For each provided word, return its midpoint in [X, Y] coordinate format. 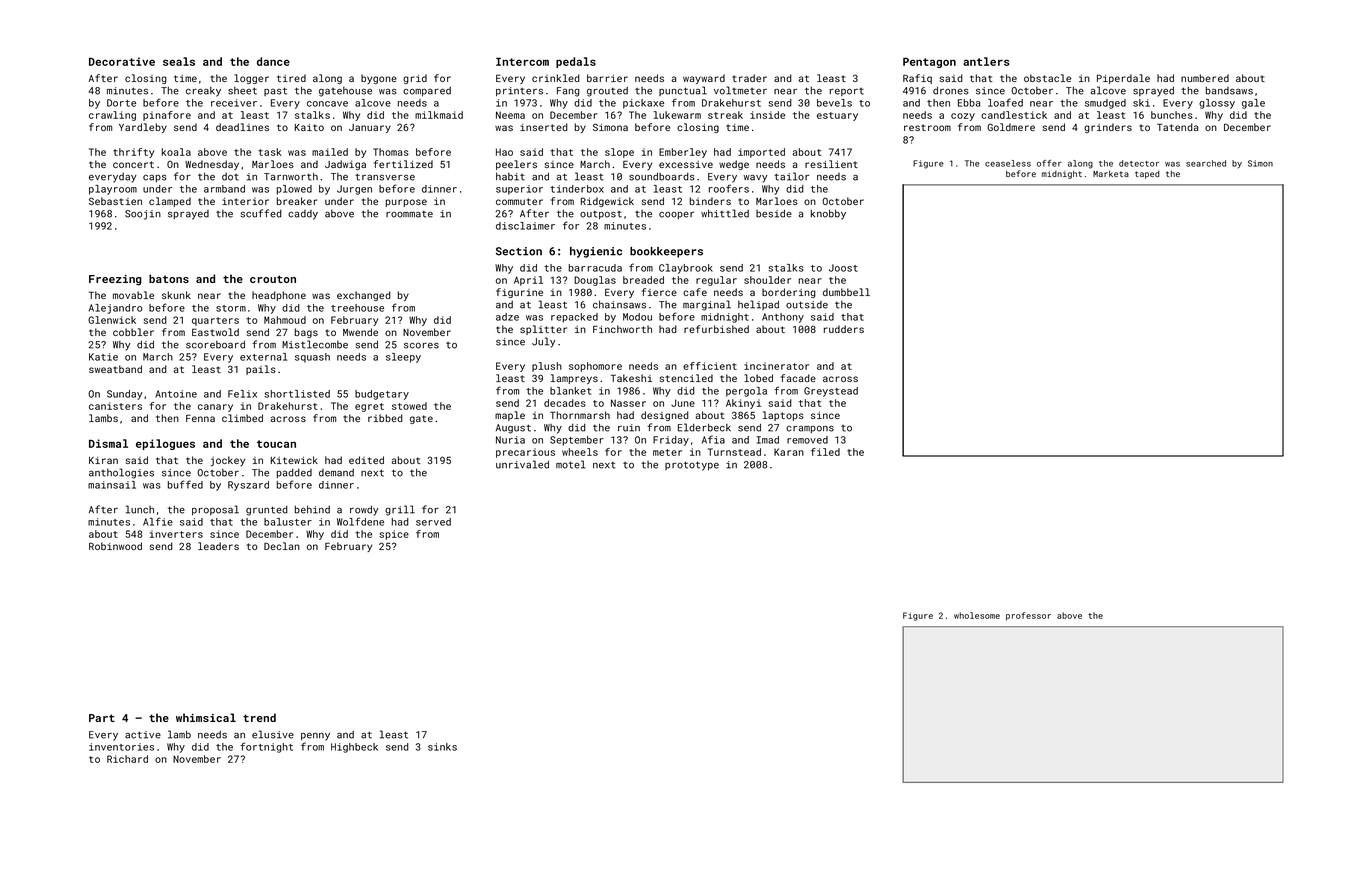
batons [169, 278]
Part [102, 718]
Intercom [522, 62]
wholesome [977, 615]
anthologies [121, 473]
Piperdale [1123, 79]
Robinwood [115, 546]
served [433, 522]
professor [1028, 616]
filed [825, 452]
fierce [659, 292]
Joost [843, 268]
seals [179, 61]
